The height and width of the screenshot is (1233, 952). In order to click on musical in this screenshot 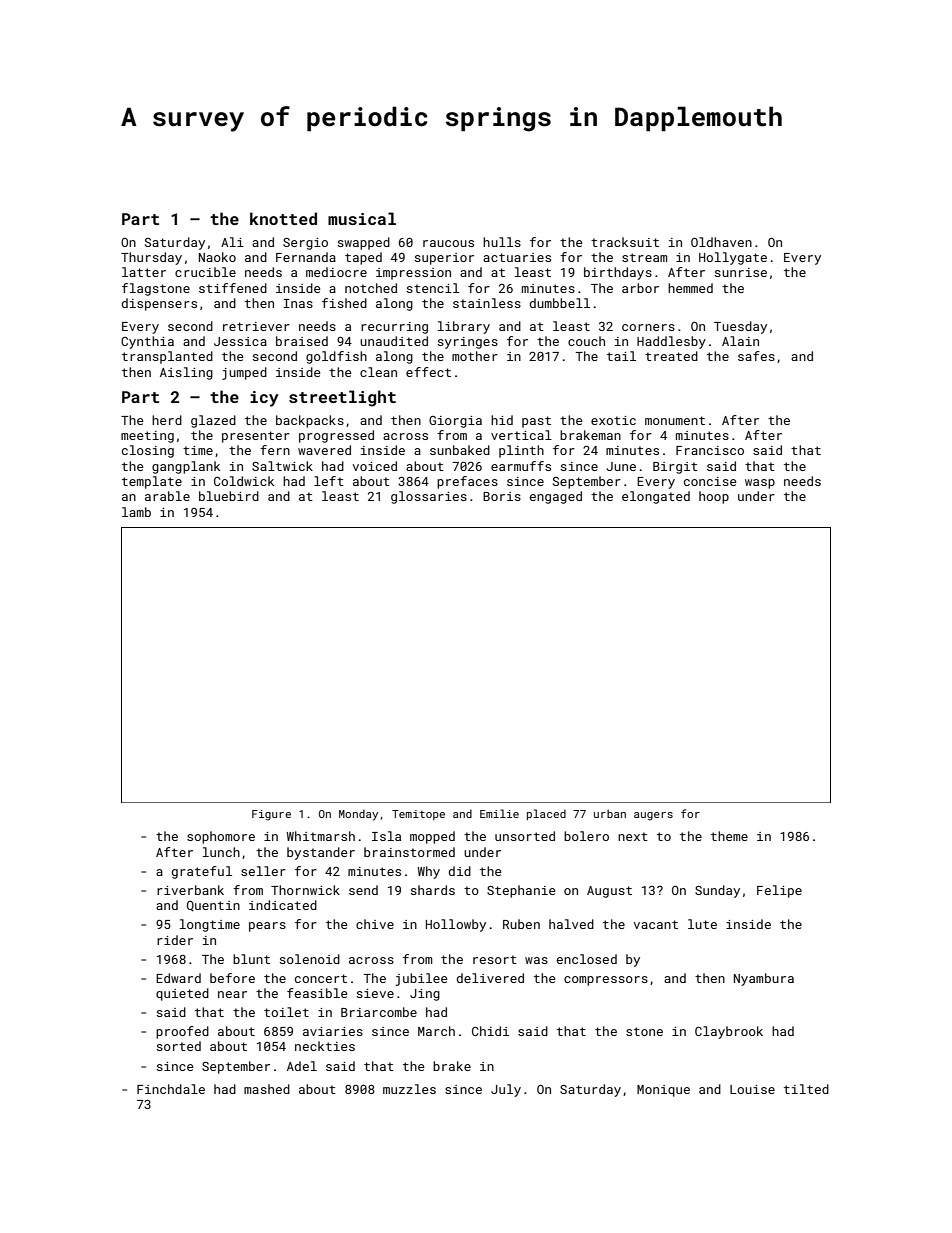, I will do `click(362, 218)`.
